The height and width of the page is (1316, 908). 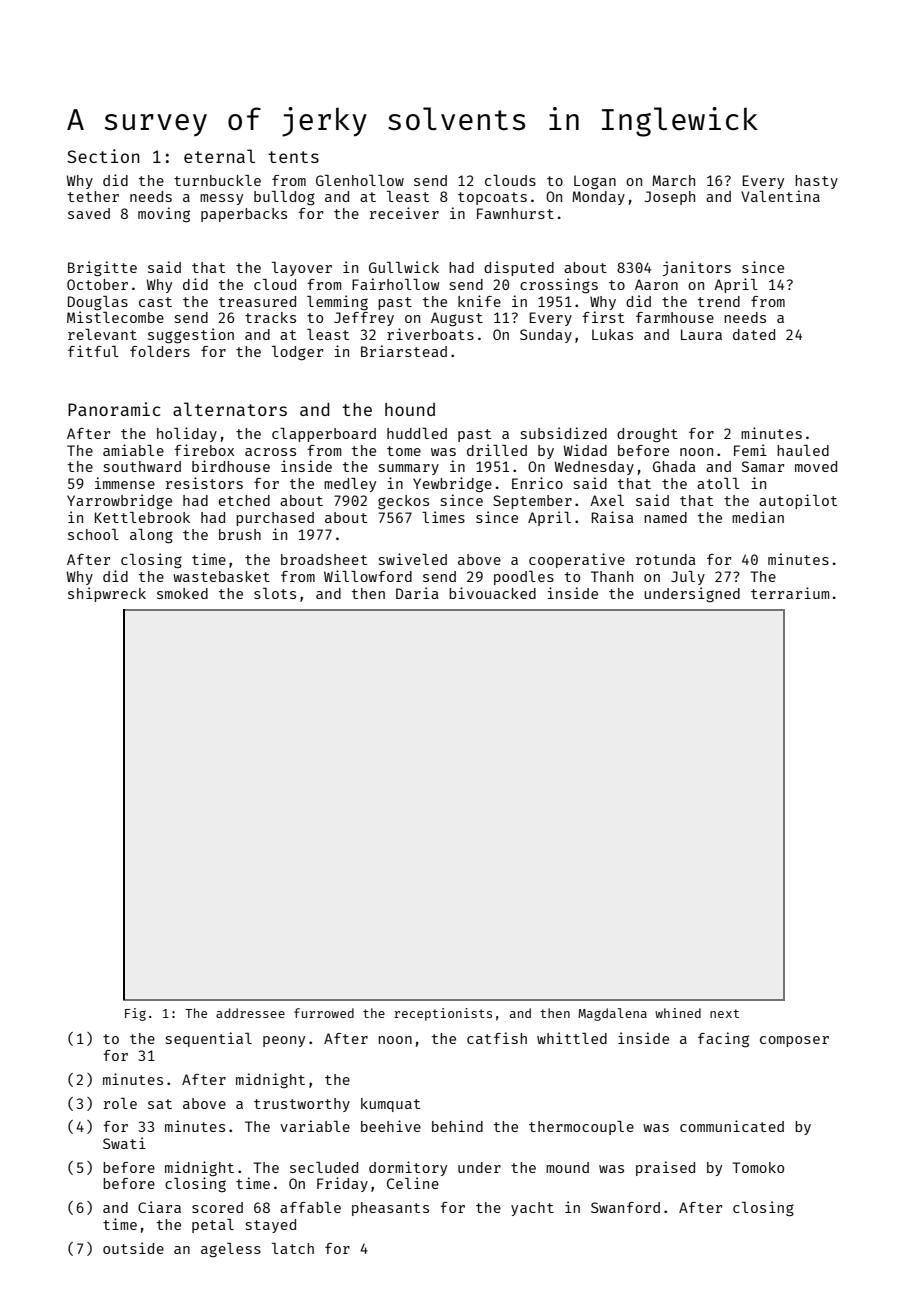 I want to click on latch, so click(x=293, y=1248).
